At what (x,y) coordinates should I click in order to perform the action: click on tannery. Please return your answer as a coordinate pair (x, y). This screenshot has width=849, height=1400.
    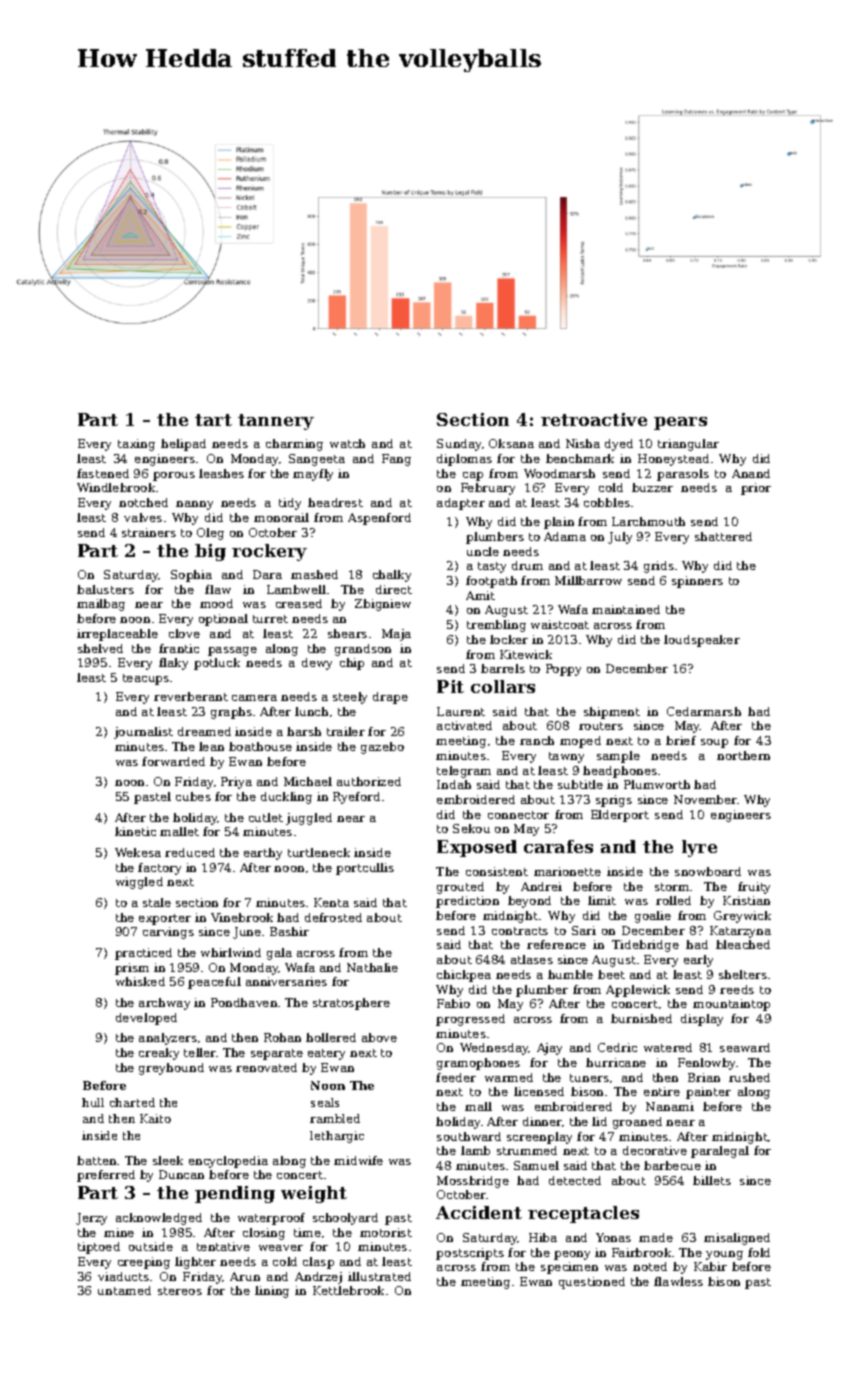
    Looking at the image, I should click on (276, 422).
